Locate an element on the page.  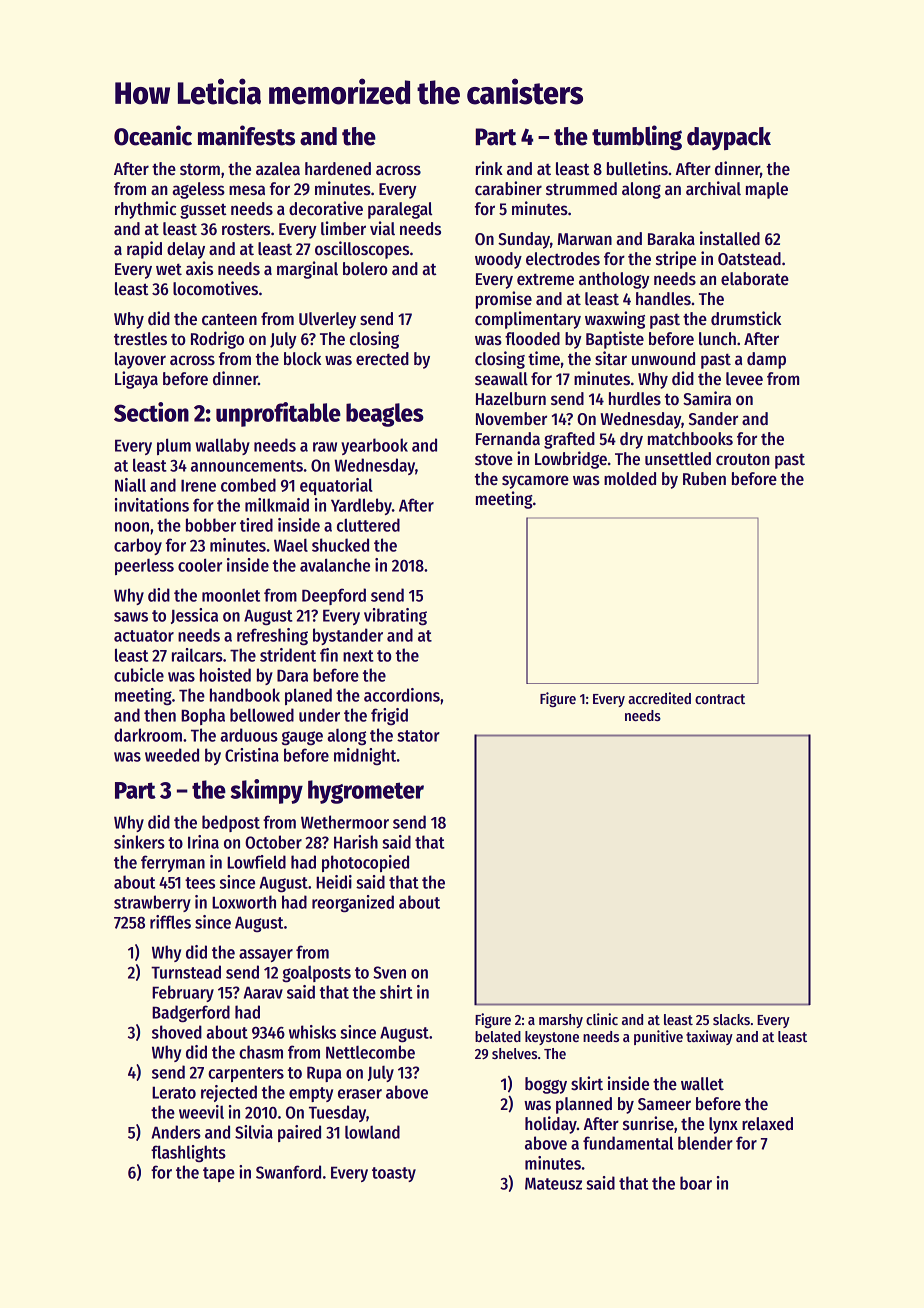
hardened is located at coordinates (338, 169).
